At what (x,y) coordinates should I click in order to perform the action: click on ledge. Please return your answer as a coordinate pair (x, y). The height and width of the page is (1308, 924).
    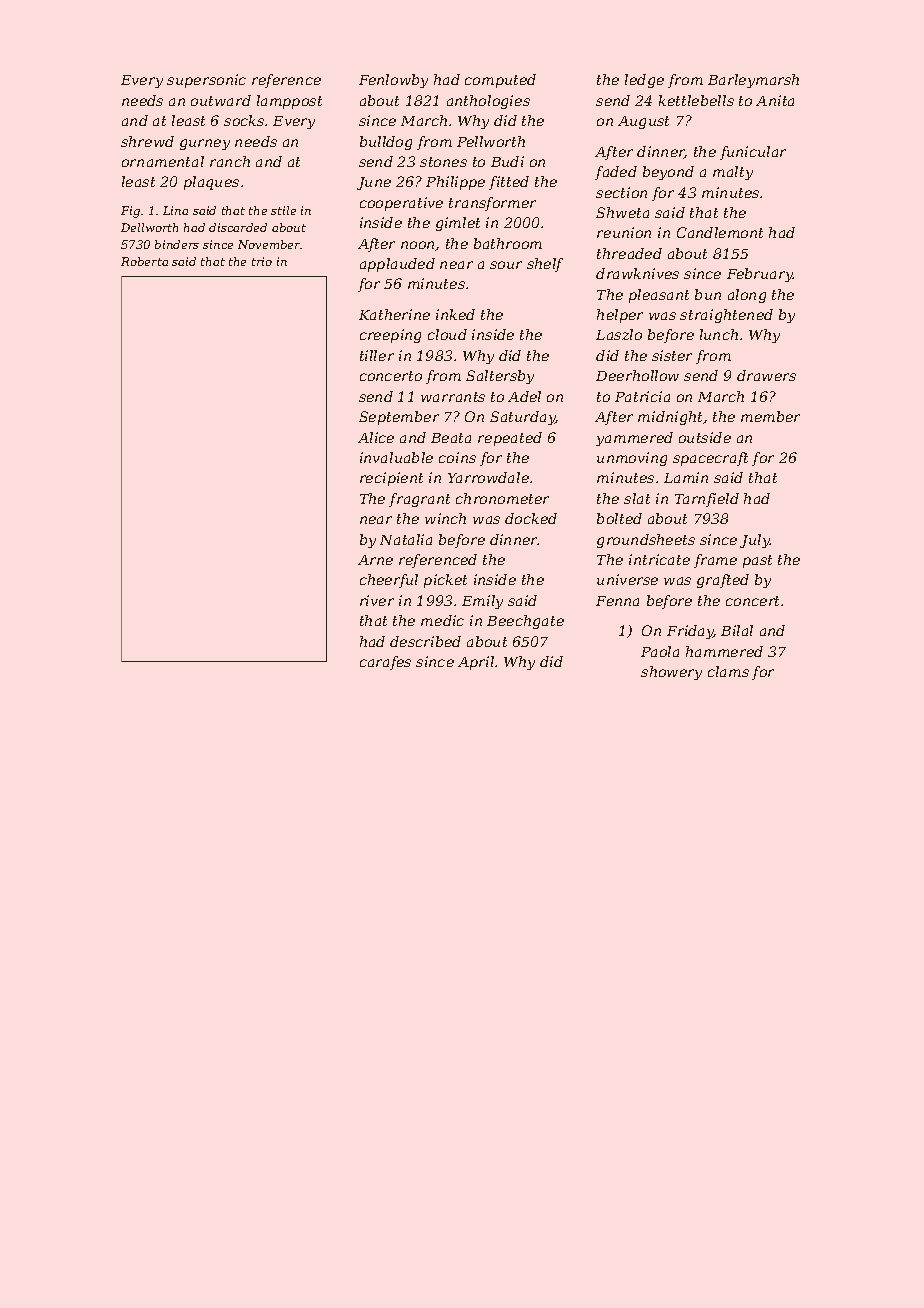
    Looking at the image, I should click on (644, 81).
